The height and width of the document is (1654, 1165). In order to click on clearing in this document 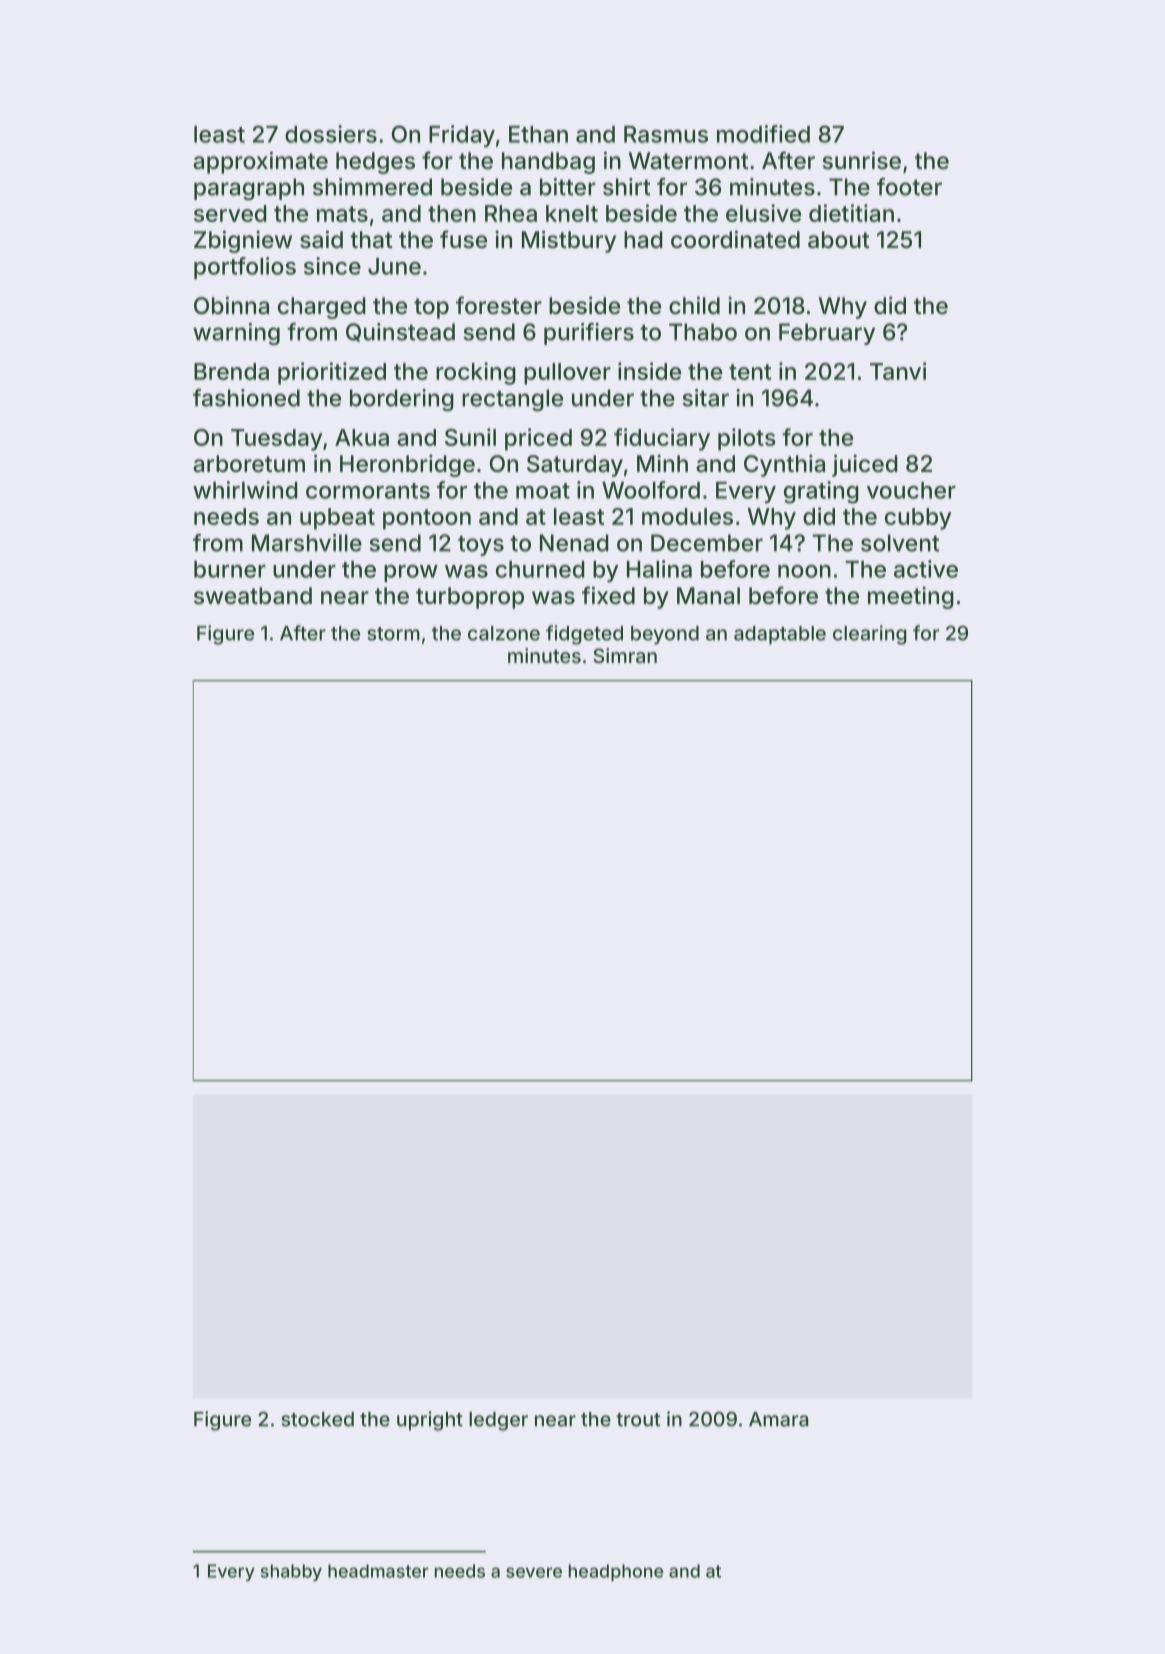, I will do `click(870, 635)`.
